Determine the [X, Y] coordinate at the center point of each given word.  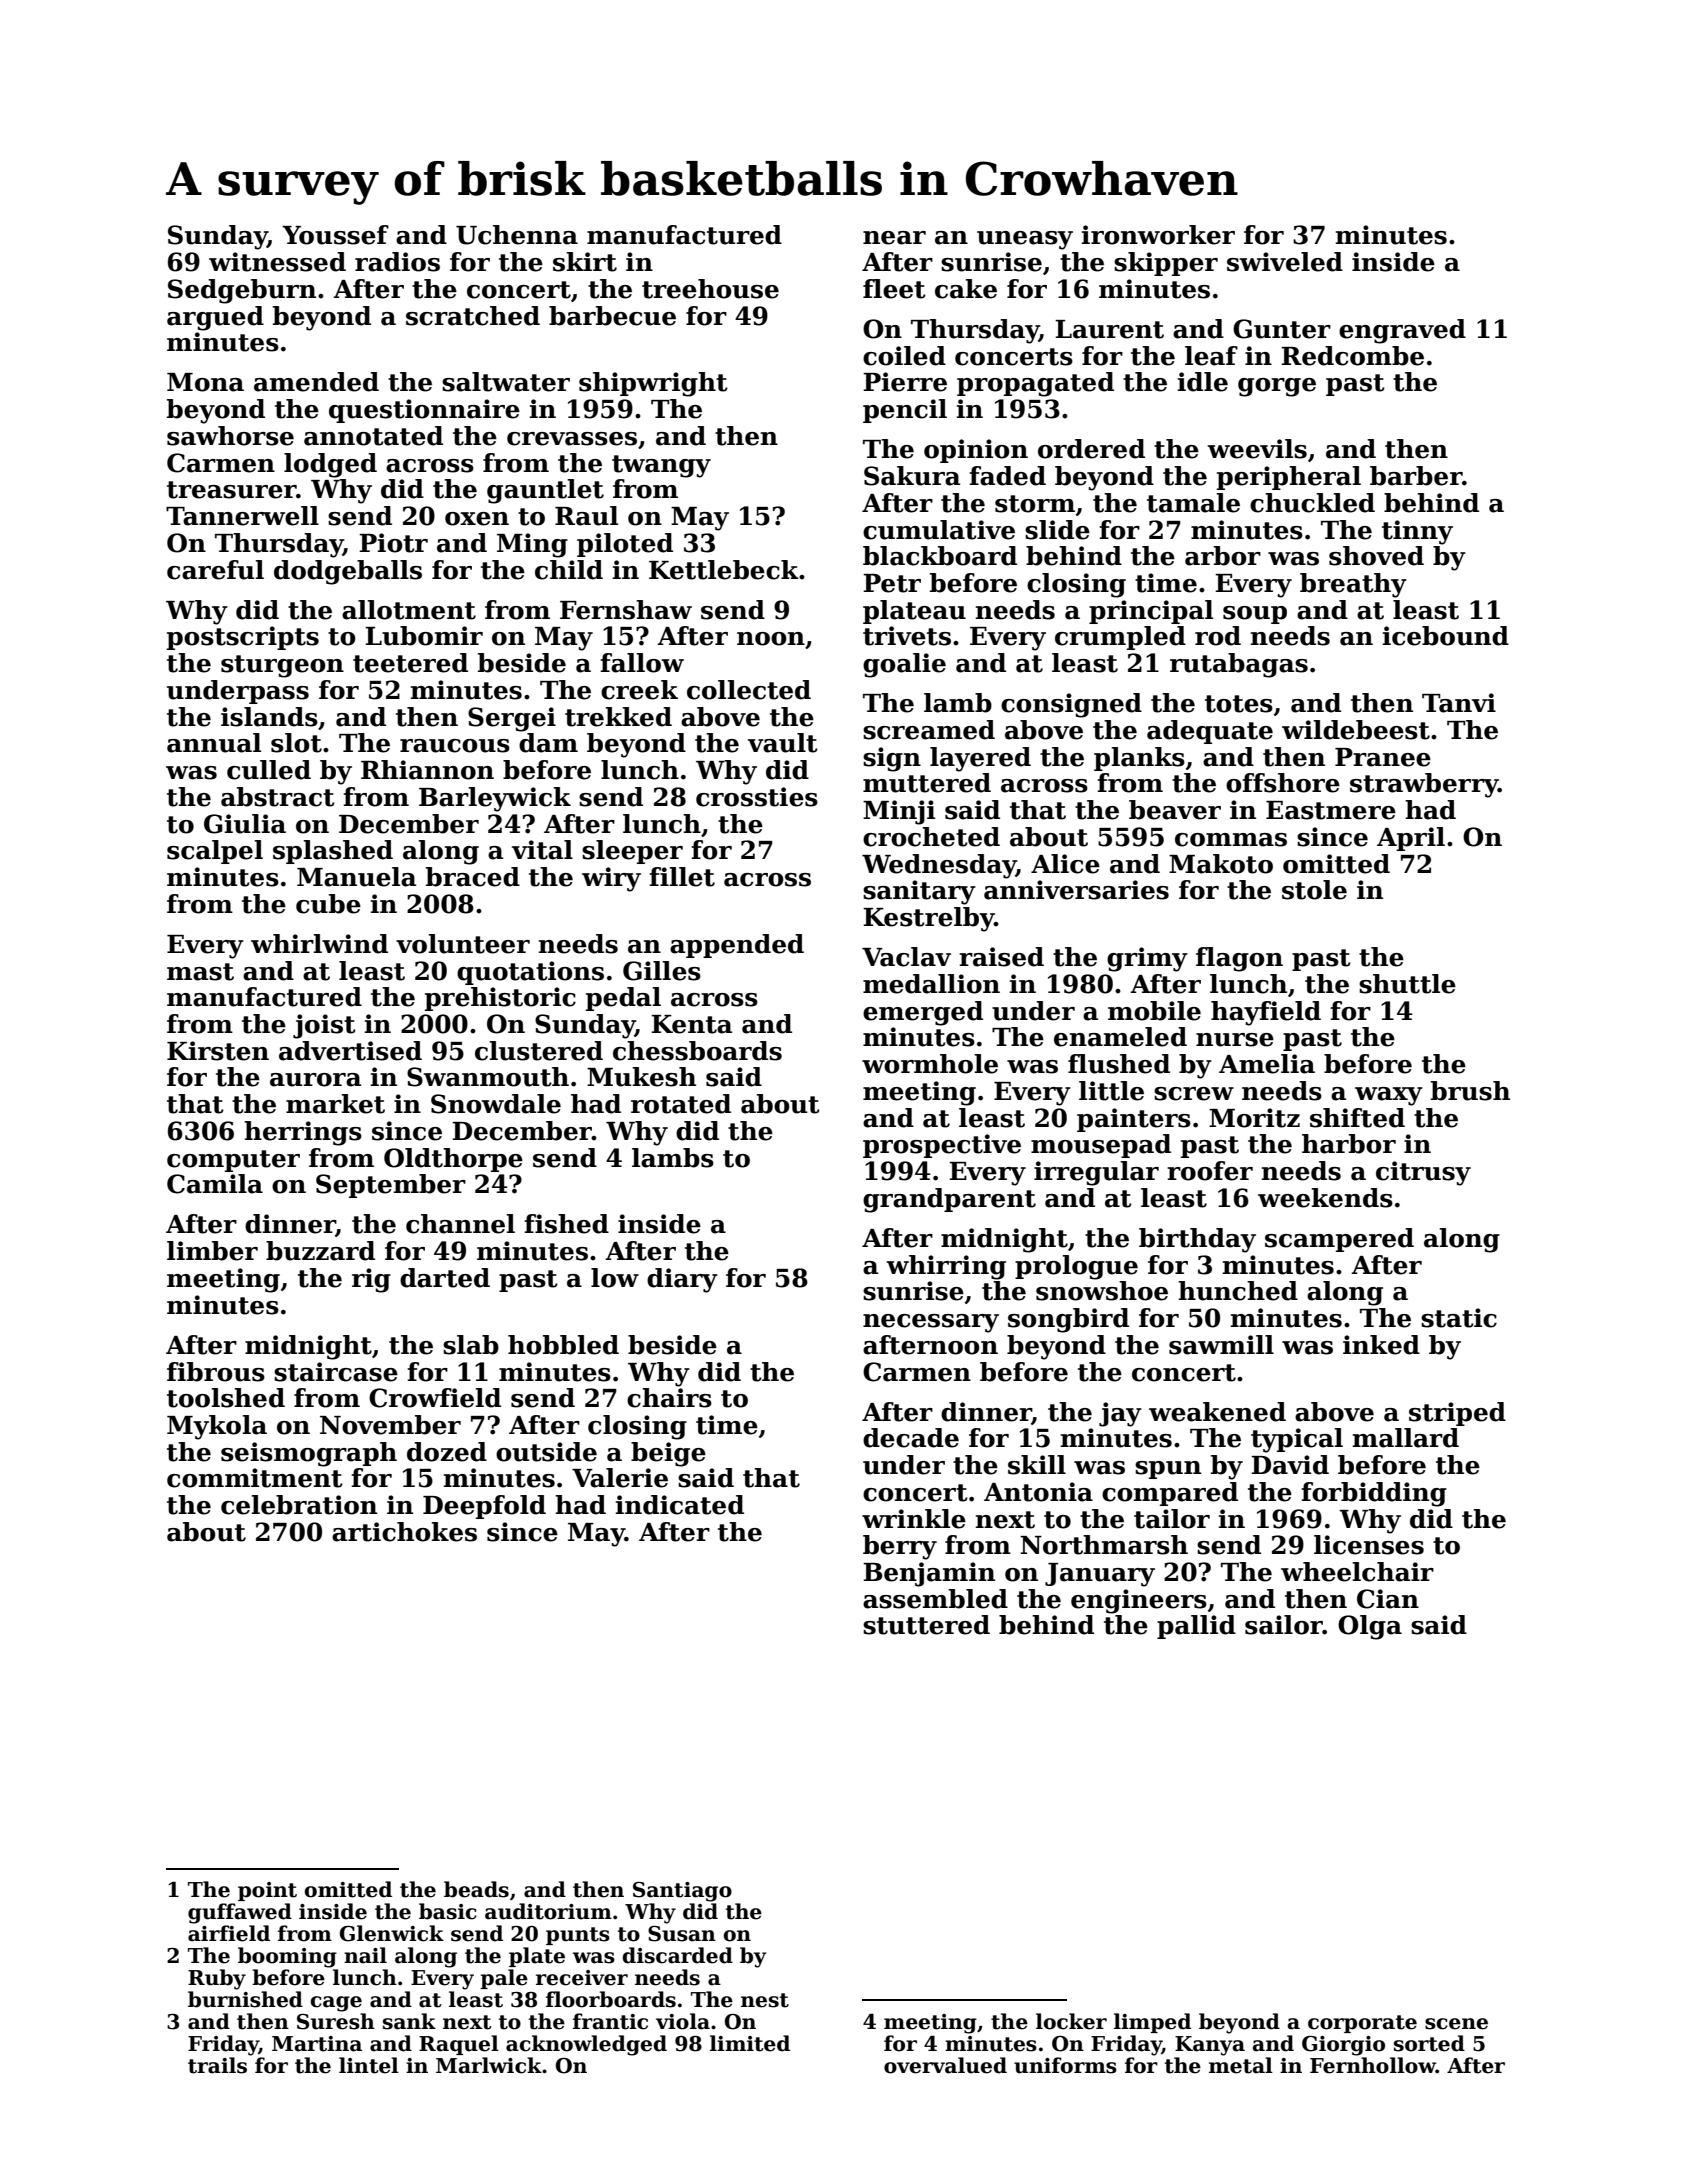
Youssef [335, 235]
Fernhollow [1373, 2065]
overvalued [945, 2065]
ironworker [1158, 235]
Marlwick [489, 2065]
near [894, 238]
